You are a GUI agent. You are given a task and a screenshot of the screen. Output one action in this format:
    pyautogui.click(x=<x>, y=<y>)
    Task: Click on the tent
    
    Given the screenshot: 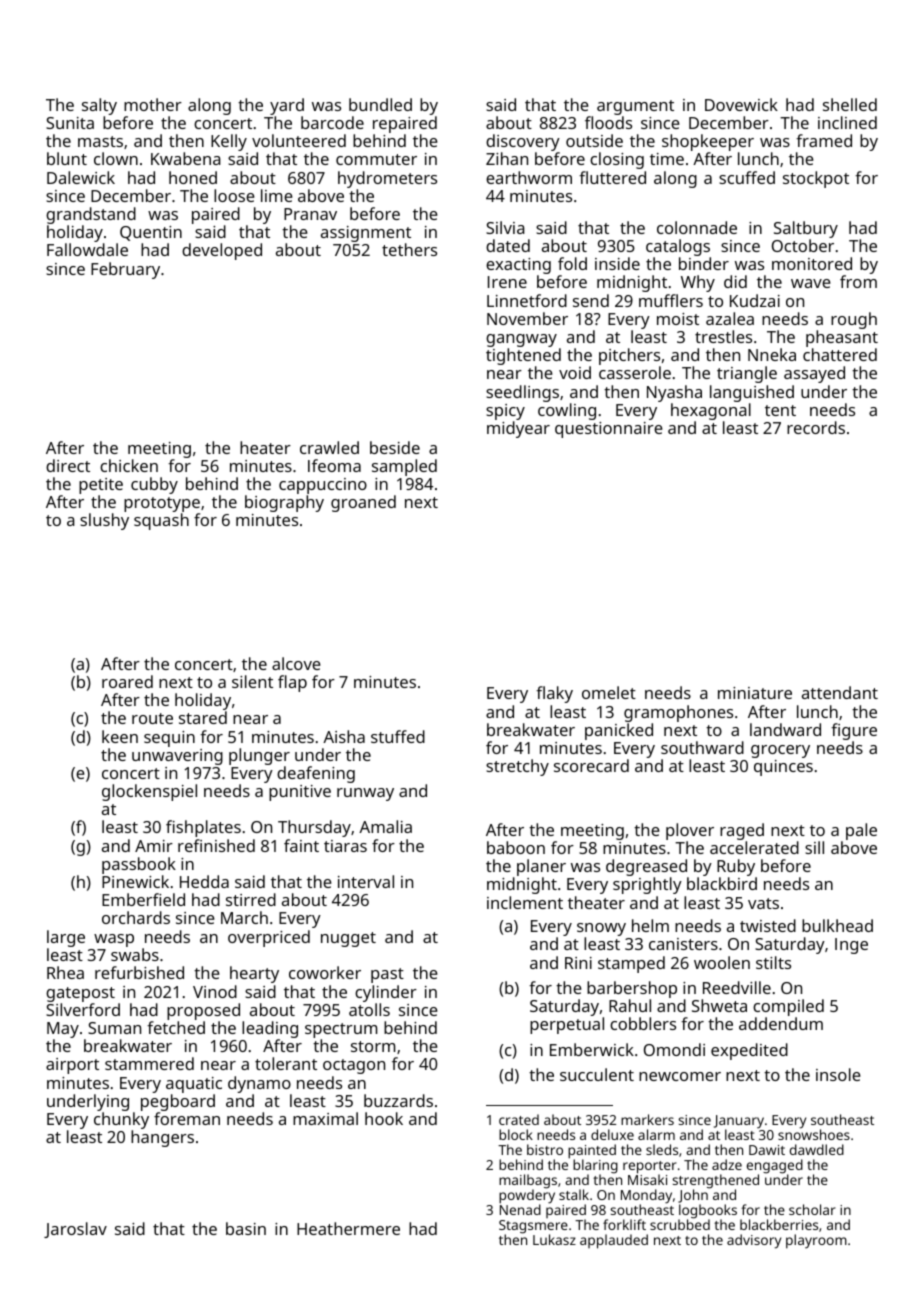 What is the action you would take?
    pyautogui.click(x=780, y=410)
